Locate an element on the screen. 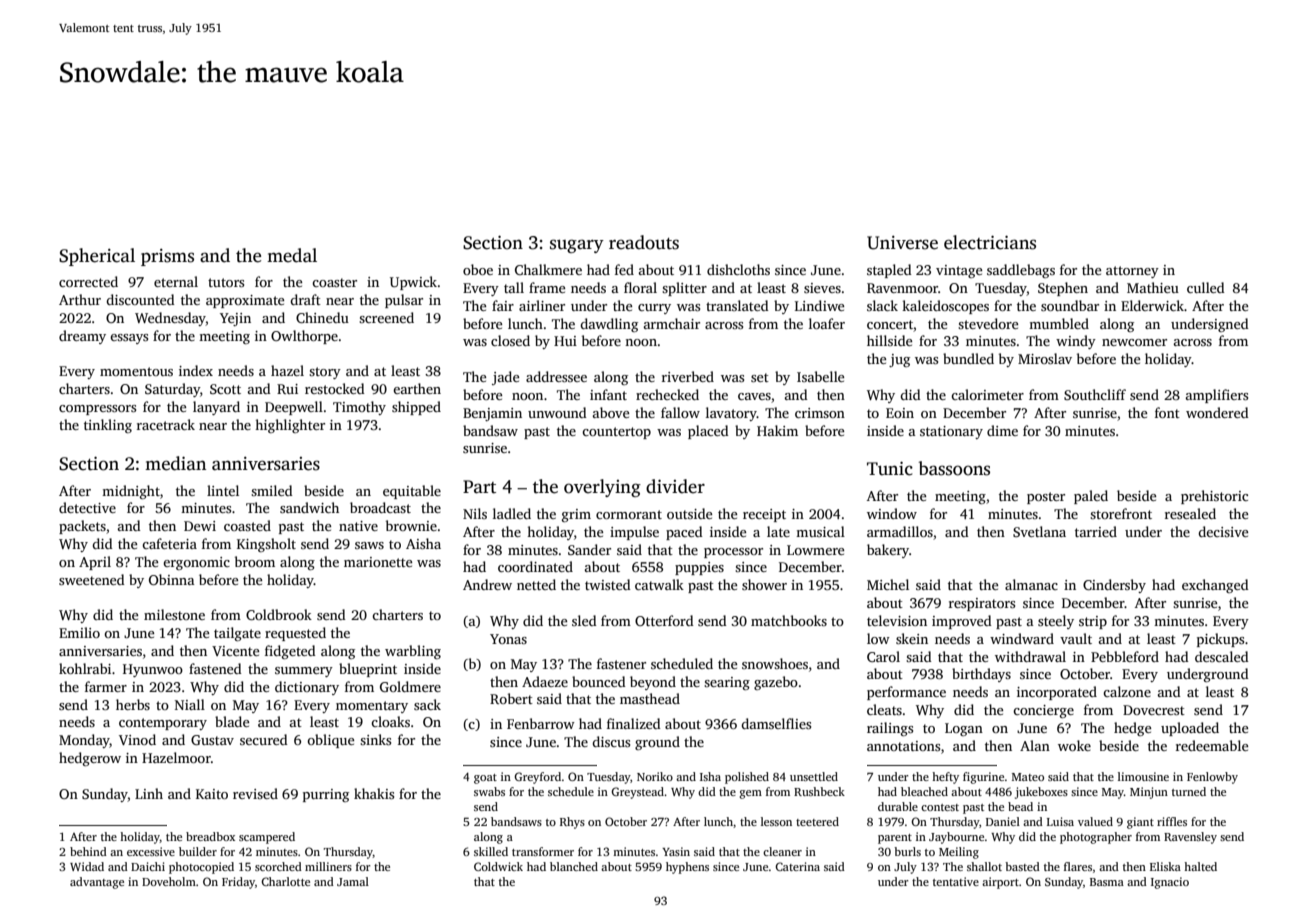  Spherical is located at coordinates (97, 257).
